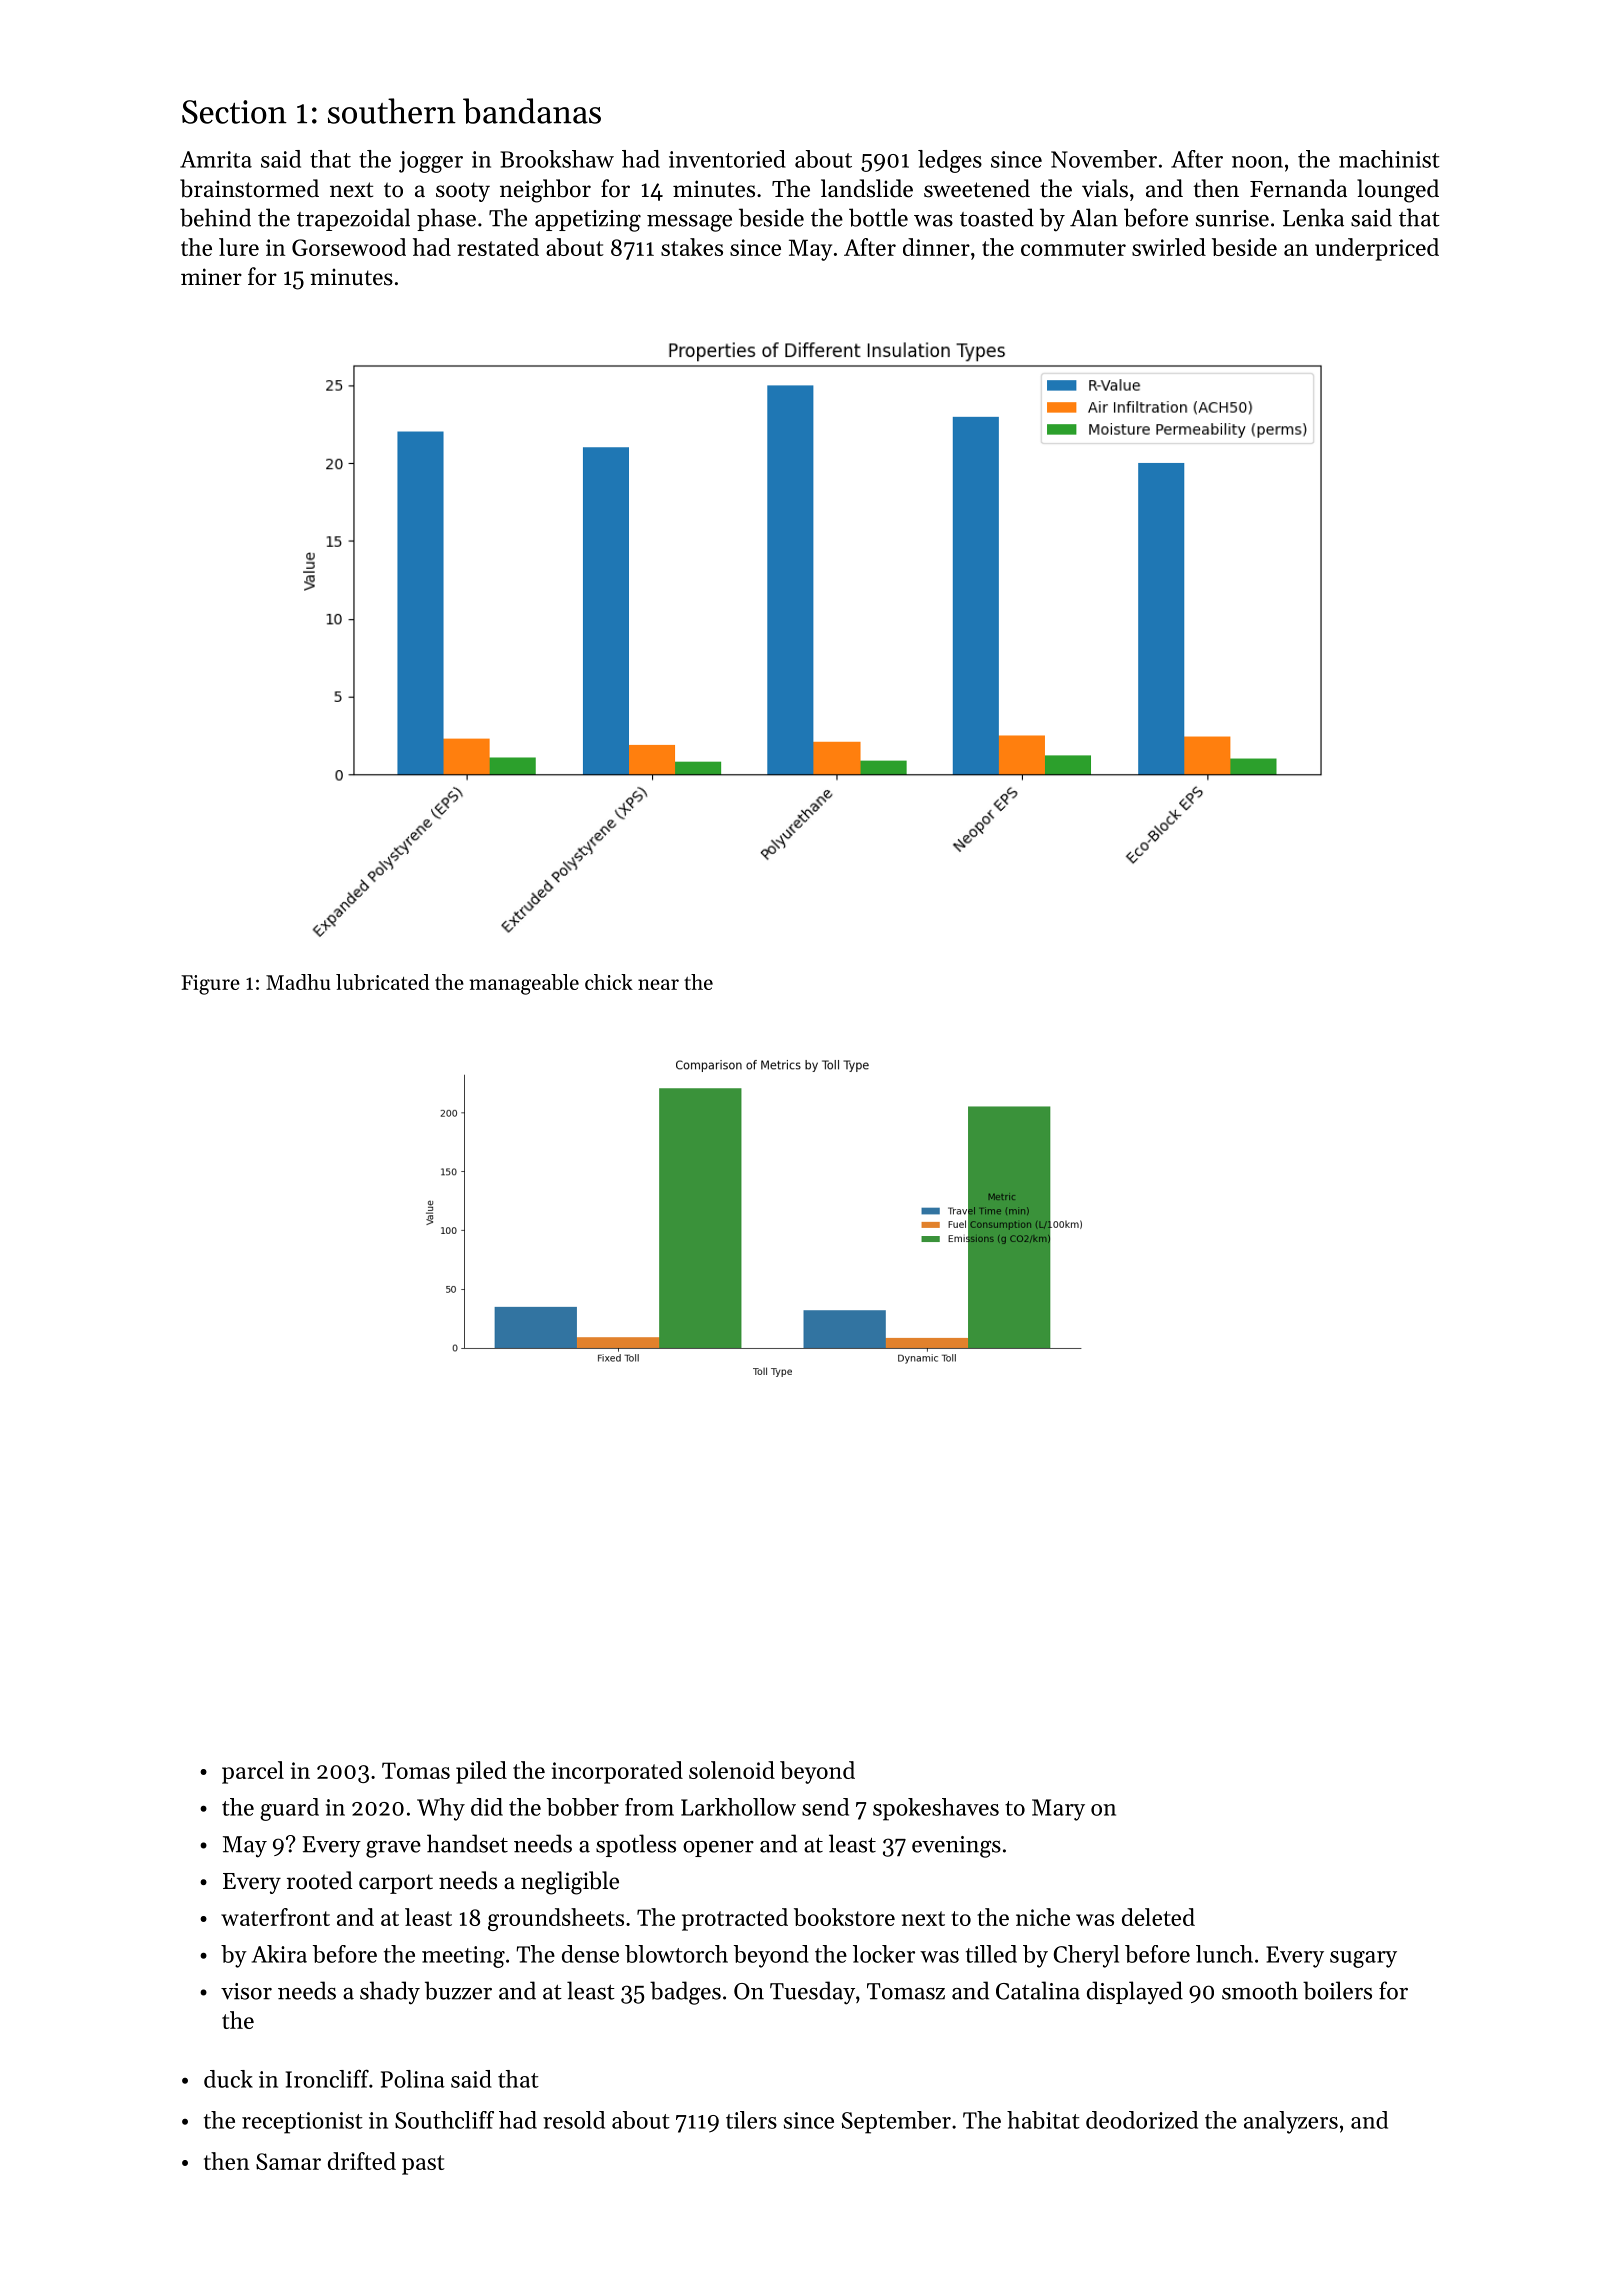 The image size is (1620, 2292). I want to click on send, so click(825, 1807).
